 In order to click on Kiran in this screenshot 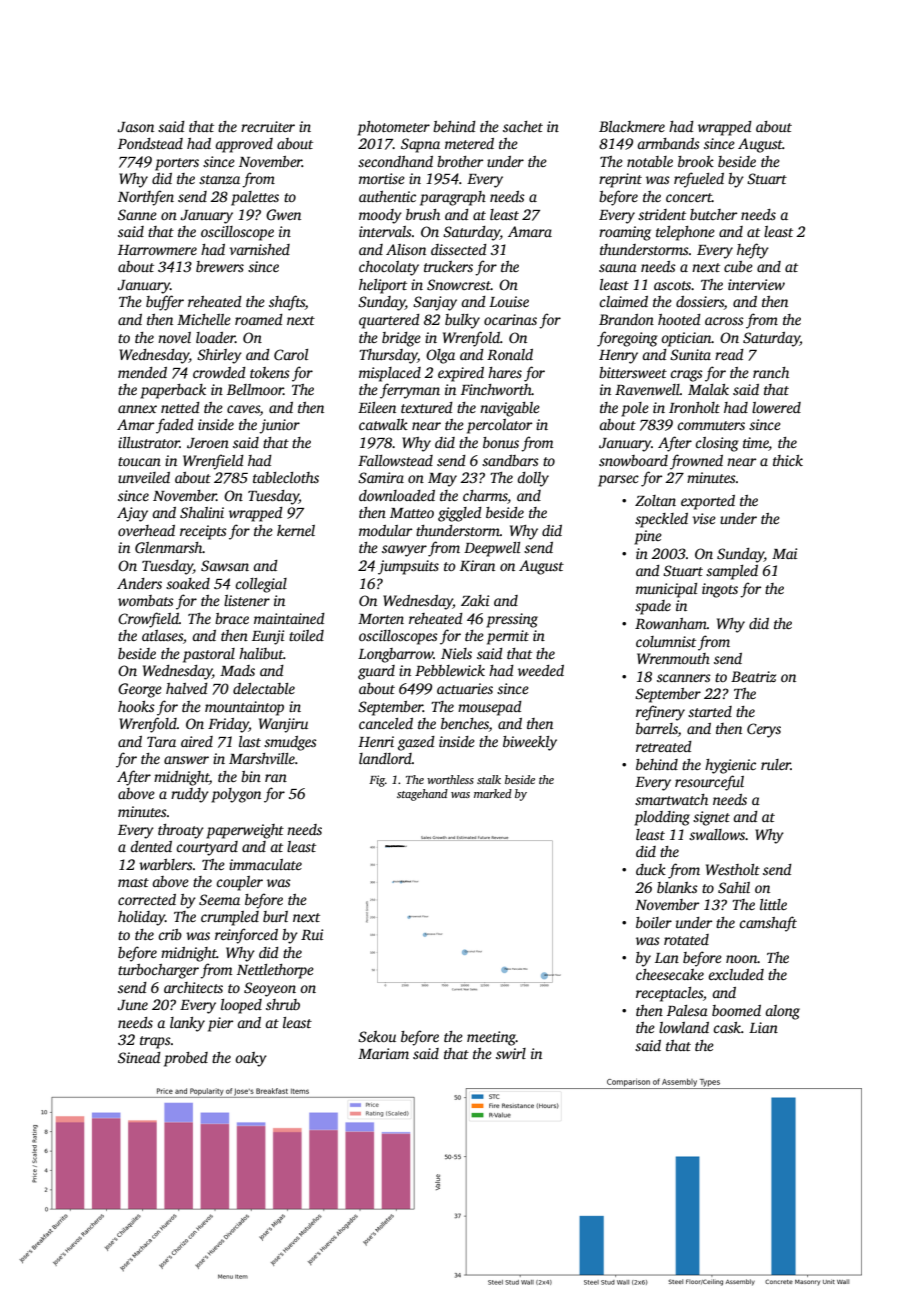, I will do `click(477, 565)`.
